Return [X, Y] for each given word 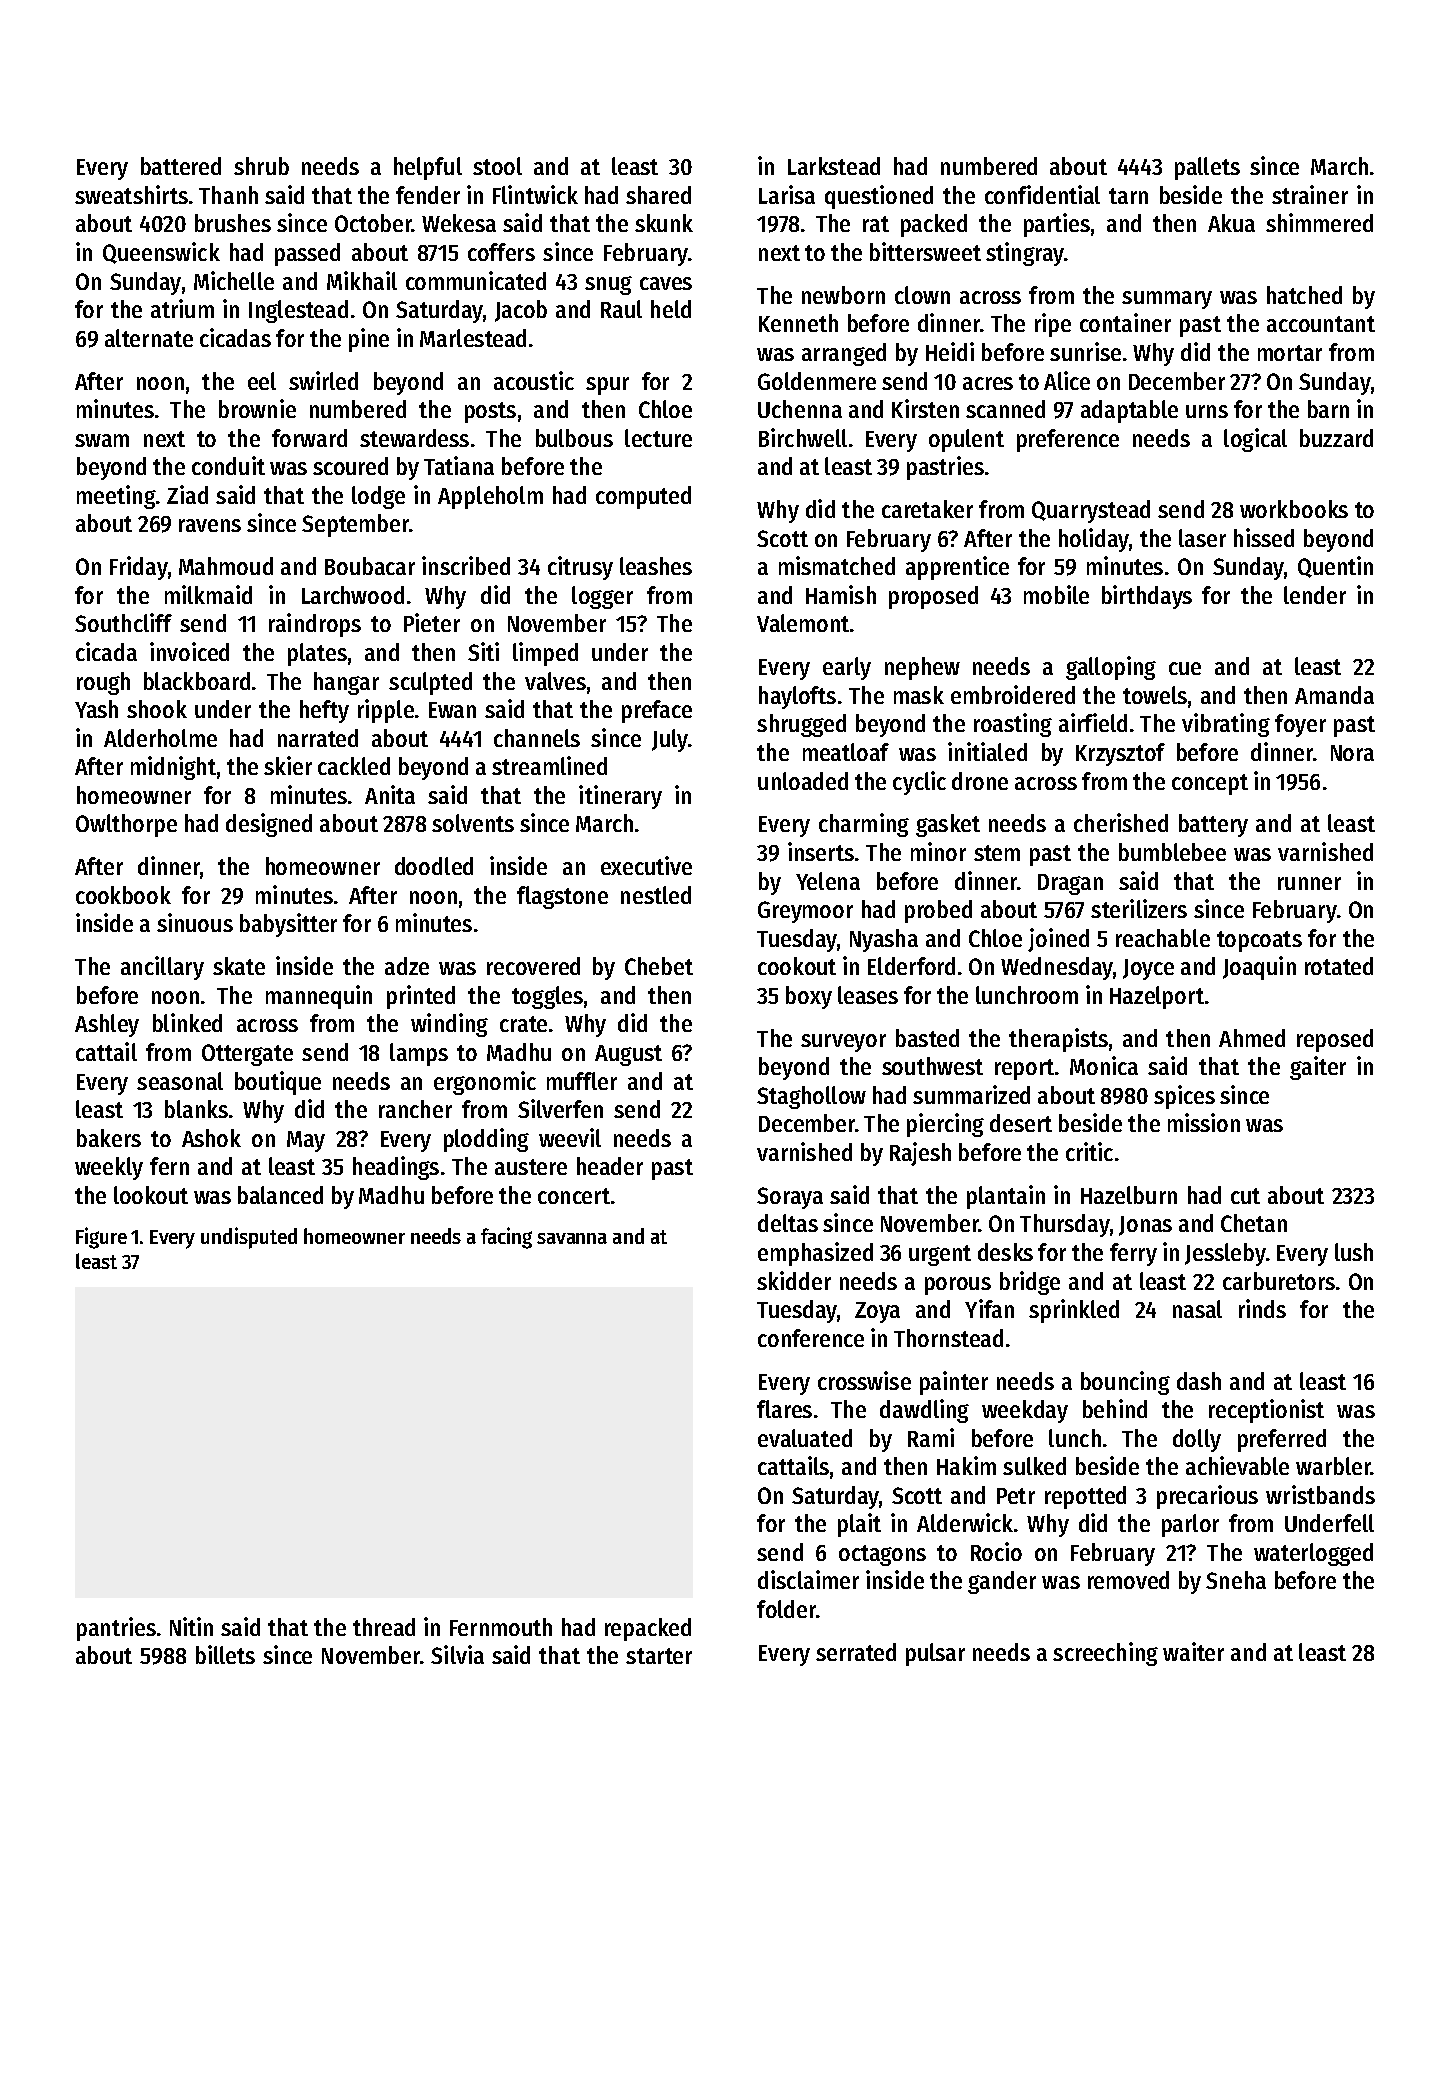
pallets [1207, 168]
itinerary [620, 797]
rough [103, 683]
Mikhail [362, 280]
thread [384, 1627]
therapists [1058, 1040]
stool [497, 166]
